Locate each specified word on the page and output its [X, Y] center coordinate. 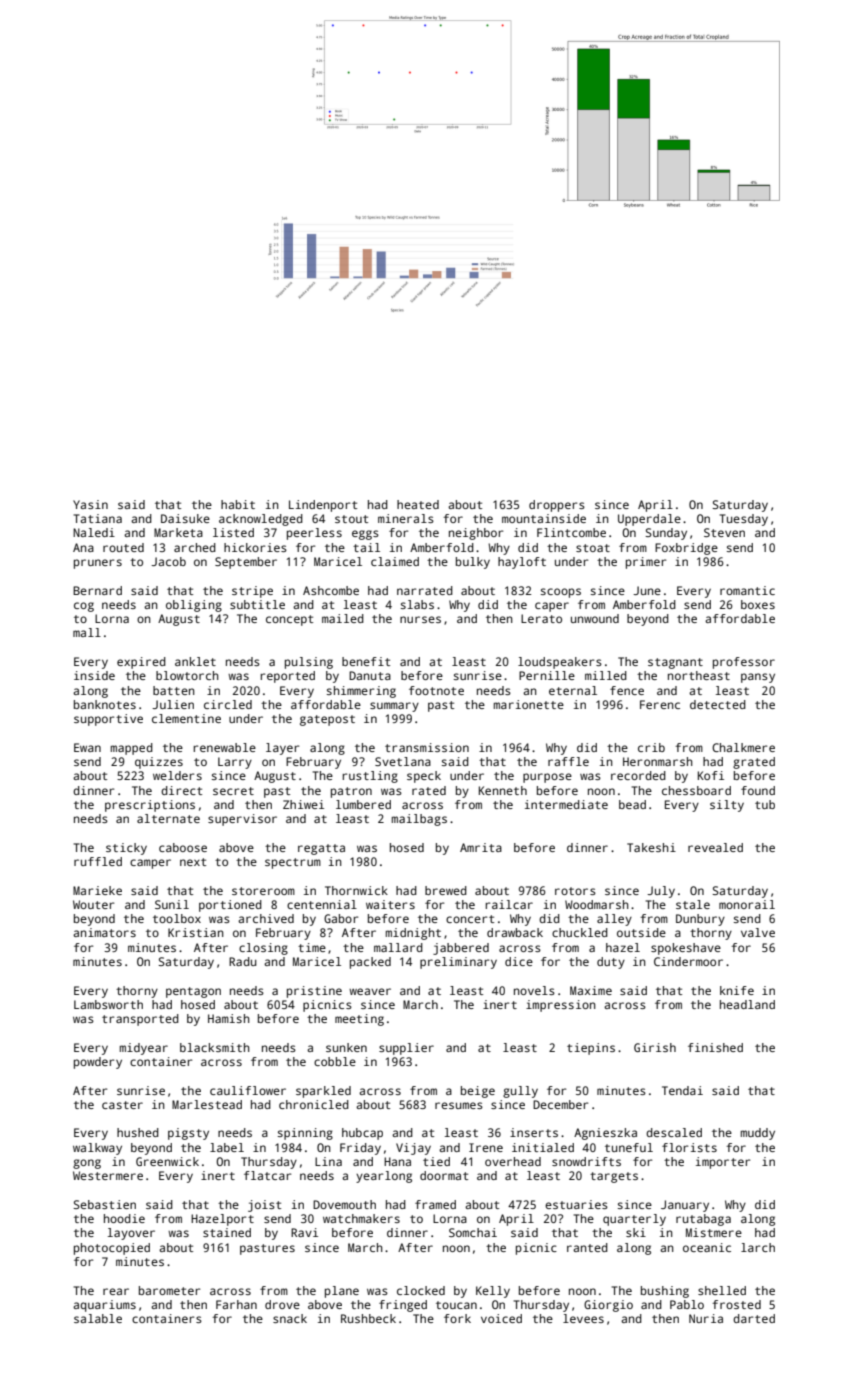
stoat [593, 548]
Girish [655, 1047]
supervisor [242, 820]
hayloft [522, 563]
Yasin [90, 504]
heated [418, 504]
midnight [413, 934]
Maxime [591, 990]
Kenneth [503, 790]
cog [84, 607]
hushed [138, 1132]
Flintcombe [571, 532]
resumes [459, 1105]
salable [98, 1318]
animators [104, 932]
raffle [568, 761]
